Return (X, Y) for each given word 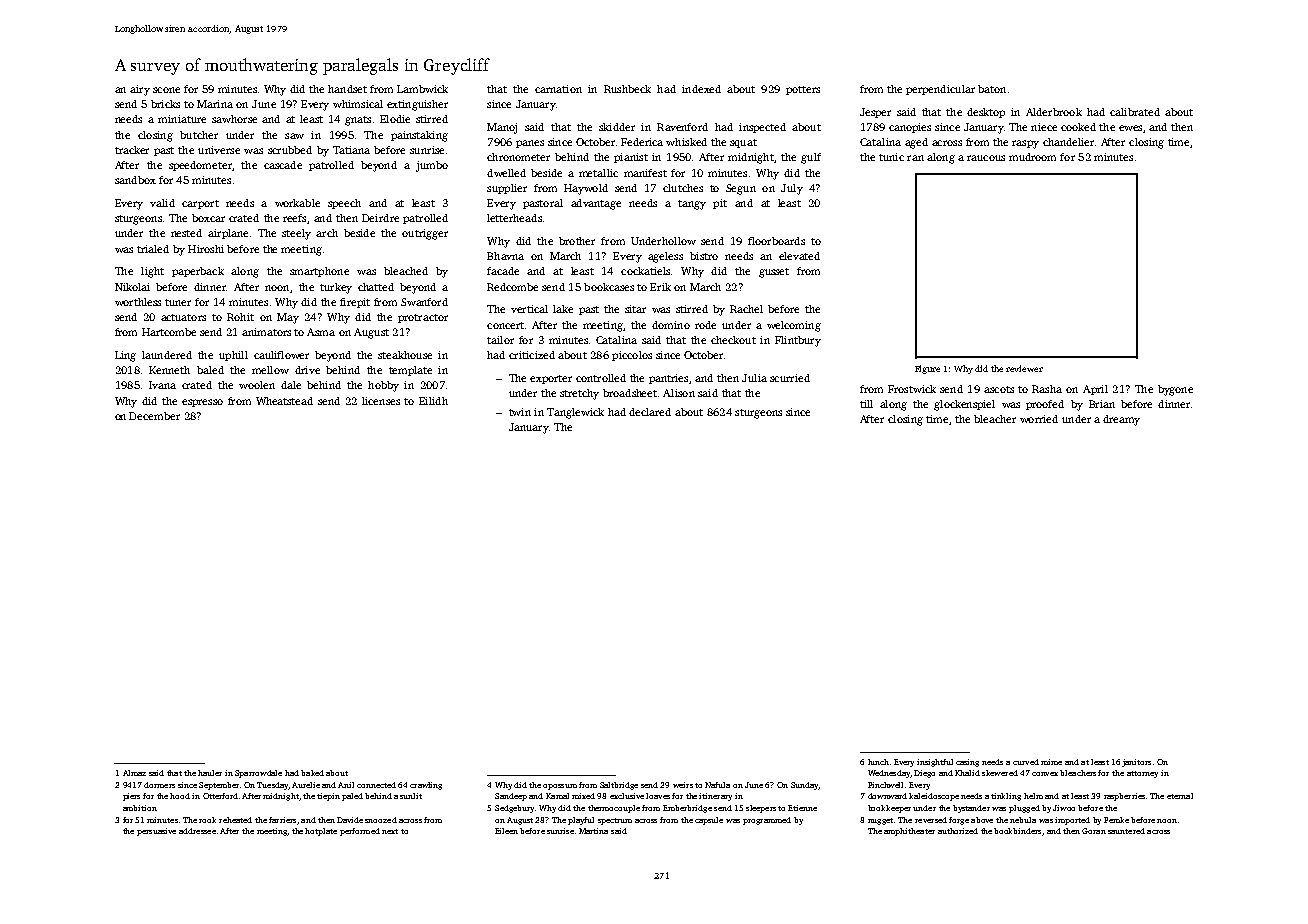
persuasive (156, 832)
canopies (910, 128)
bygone (1175, 390)
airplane (228, 234)
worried (1039, 419)
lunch (878, 762)
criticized (532, 355)
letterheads (514, 218)
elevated (799, 256)
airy (140, 90)
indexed (701, 89)
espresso (202, 403)
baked (312, 773)
